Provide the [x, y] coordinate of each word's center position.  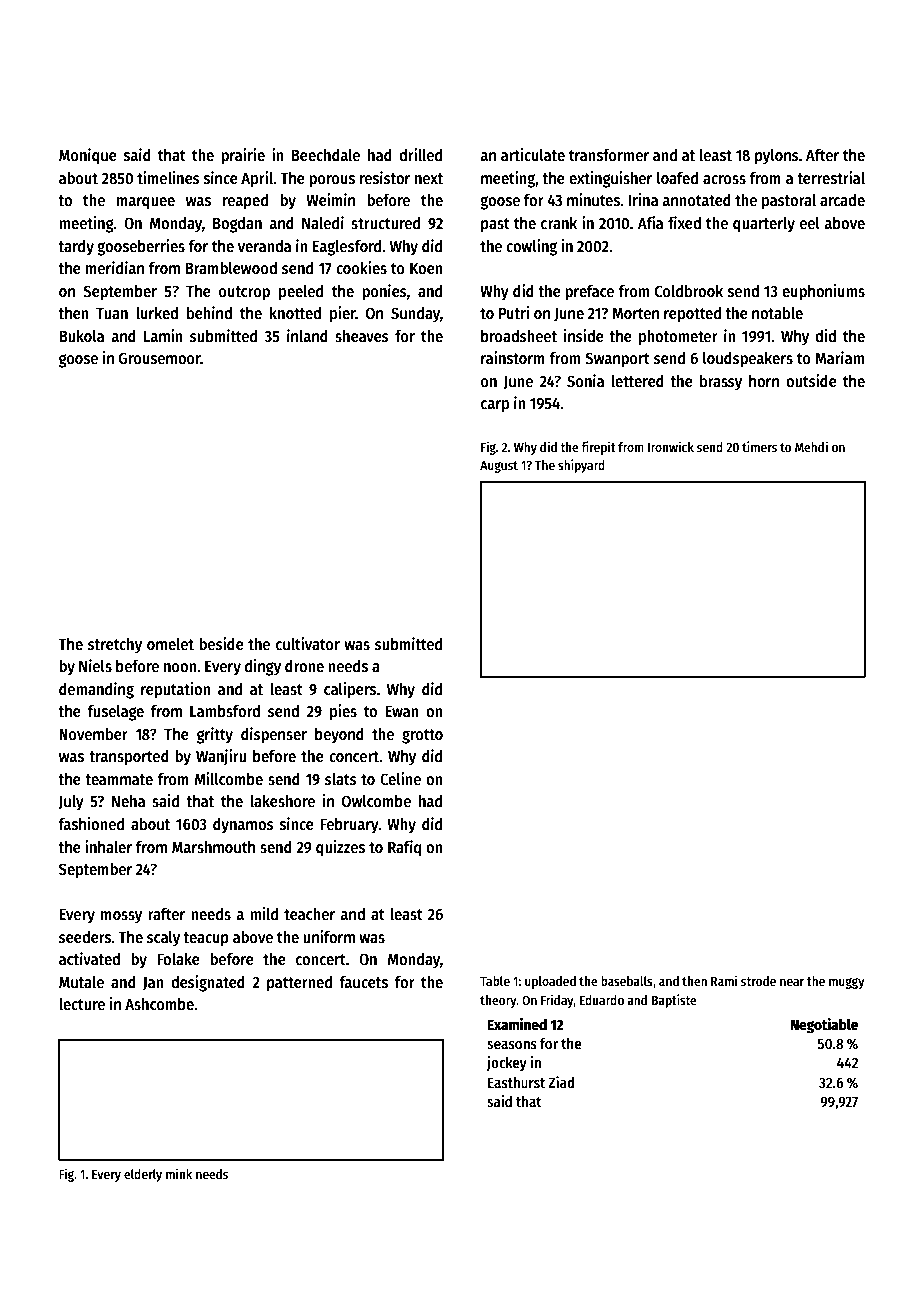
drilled [420, 154]
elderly [143, 1175]
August [499, 467]
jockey [506, 1063]
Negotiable [824, 1026]
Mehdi [811, 446]
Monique [88, 156]
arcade [842, 200]
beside [221, 643]
